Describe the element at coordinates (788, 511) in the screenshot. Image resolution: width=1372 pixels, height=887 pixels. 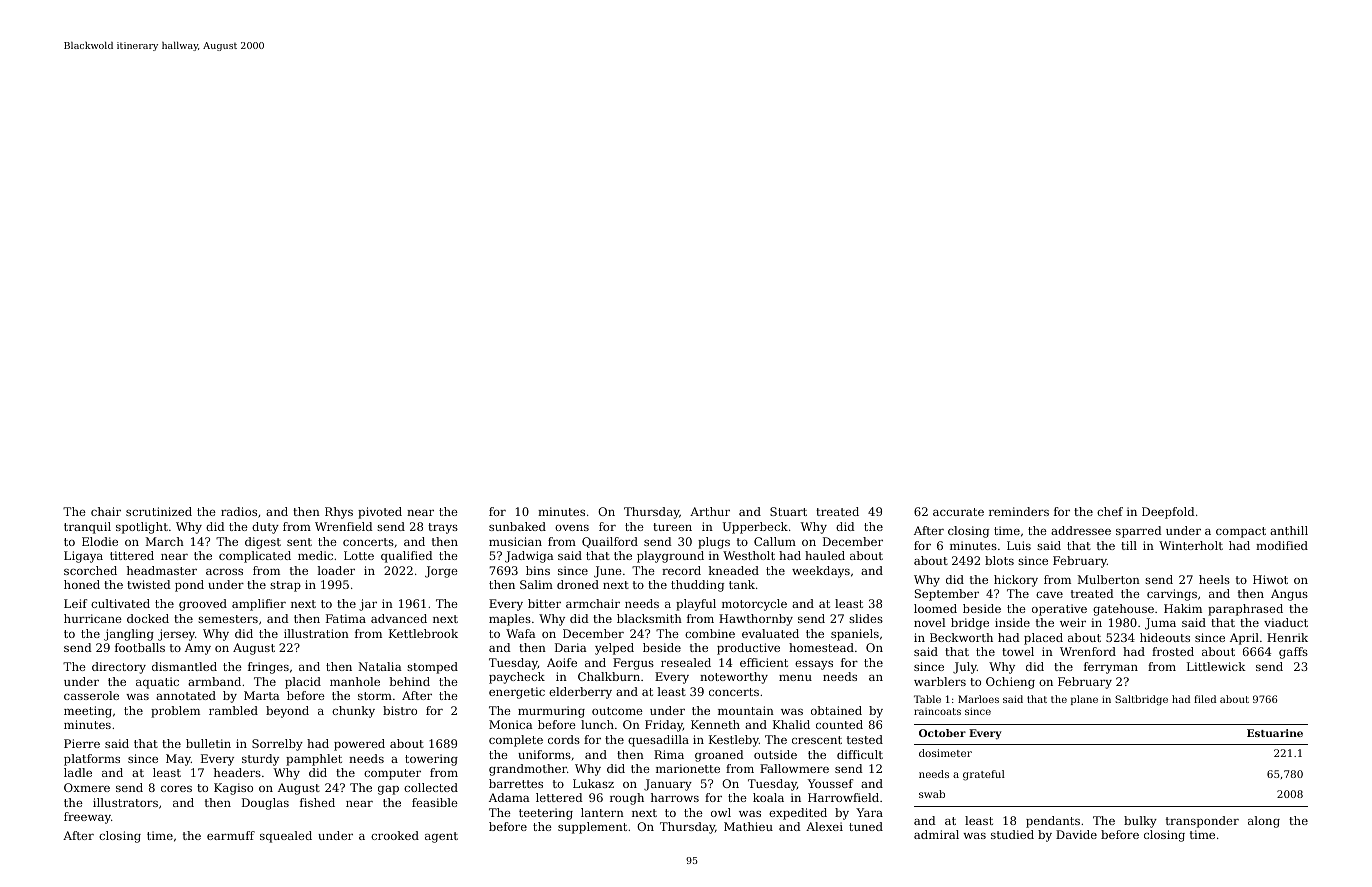
I see `Stuart` at that location.
